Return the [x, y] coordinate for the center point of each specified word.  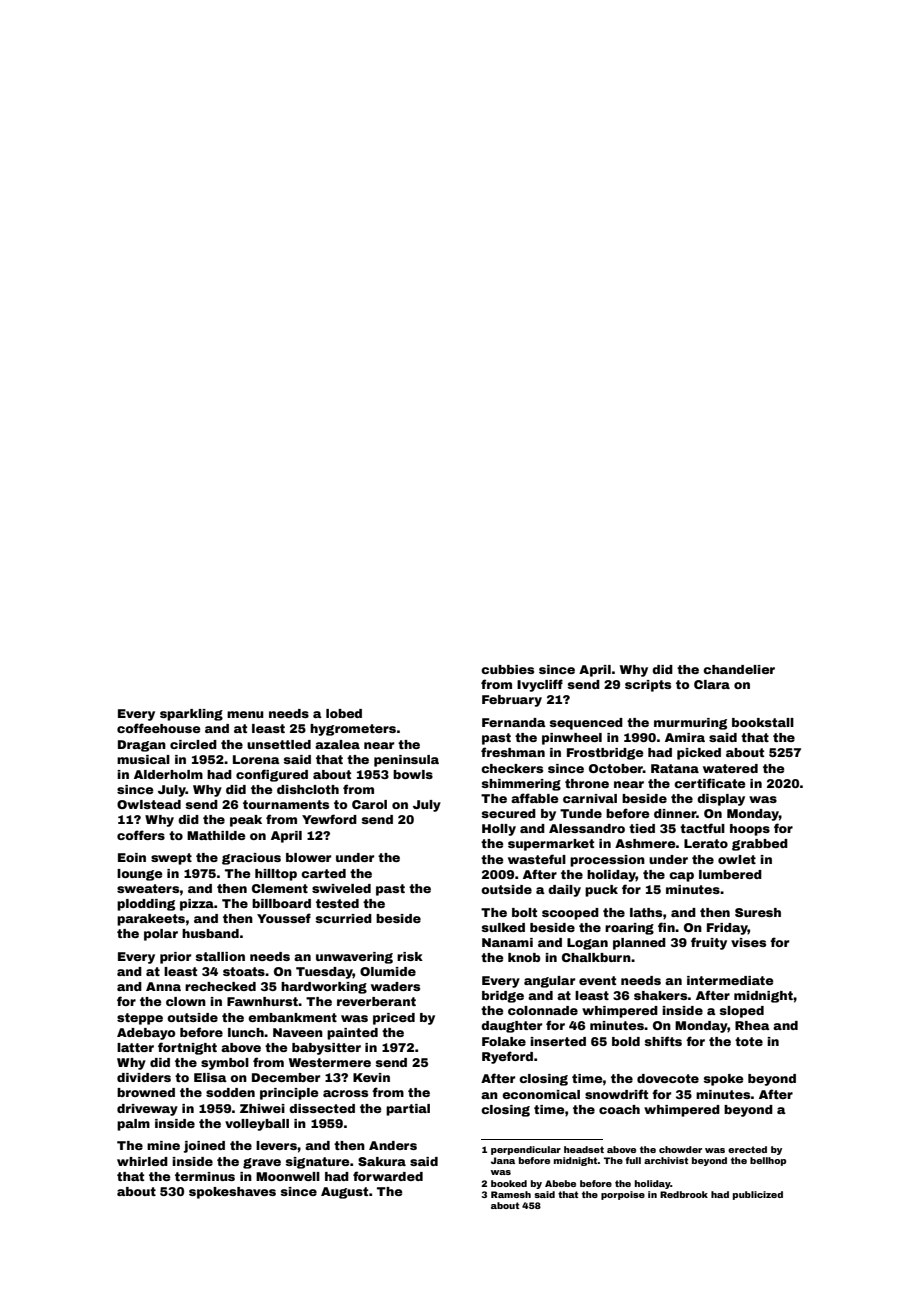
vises [748, 942]
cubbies [507, 669]
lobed [344, 713]
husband [210, 933]
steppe [140, 1019]
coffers [141, 835]
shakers [661, 995]
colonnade [543, 1010]
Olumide [388, 971]
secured [509, 813]
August [344, 1193]
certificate [710, 783]
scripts [648, 686]
